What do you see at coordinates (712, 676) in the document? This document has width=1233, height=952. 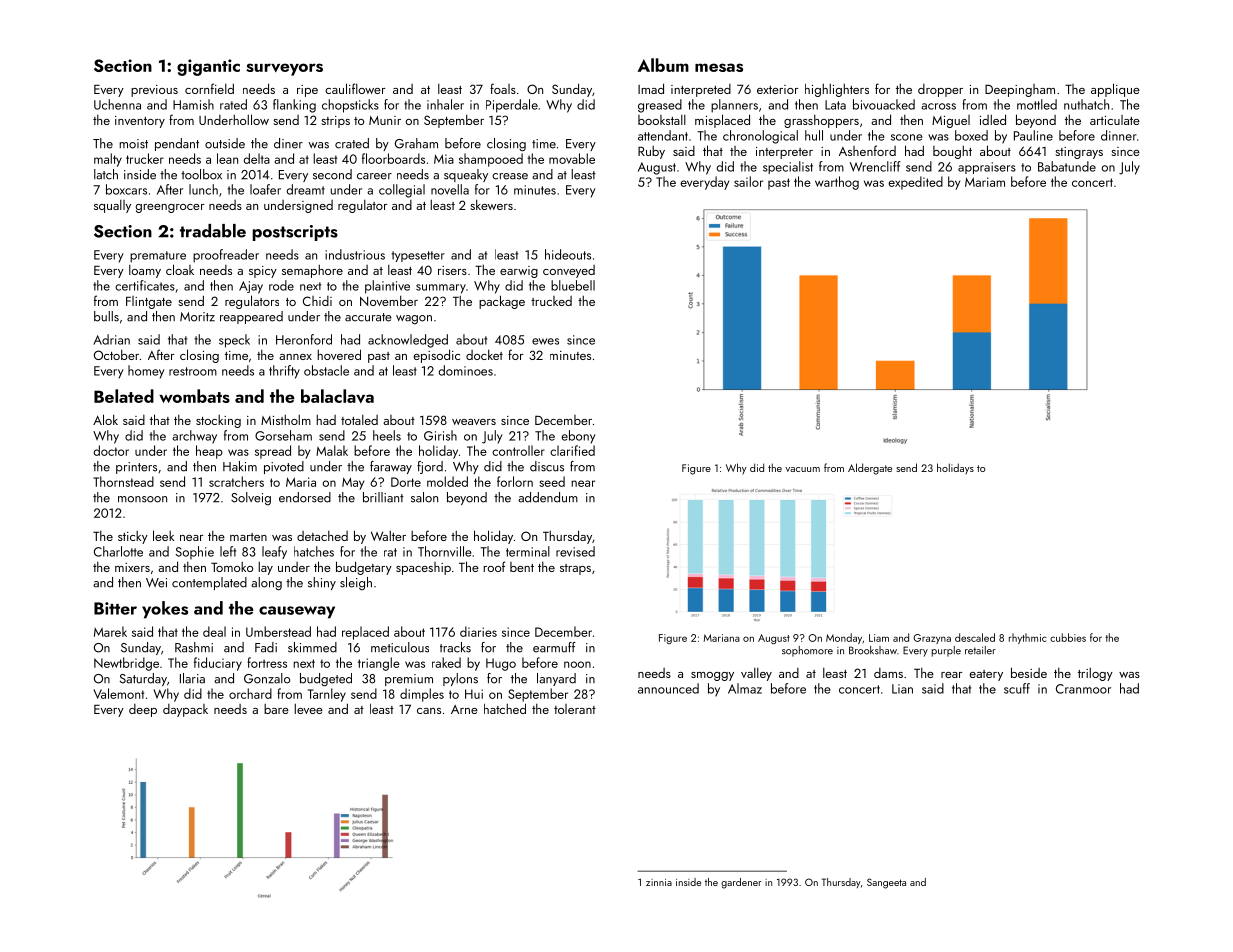 I see `smoggy` at bounding box center [712, 676].
